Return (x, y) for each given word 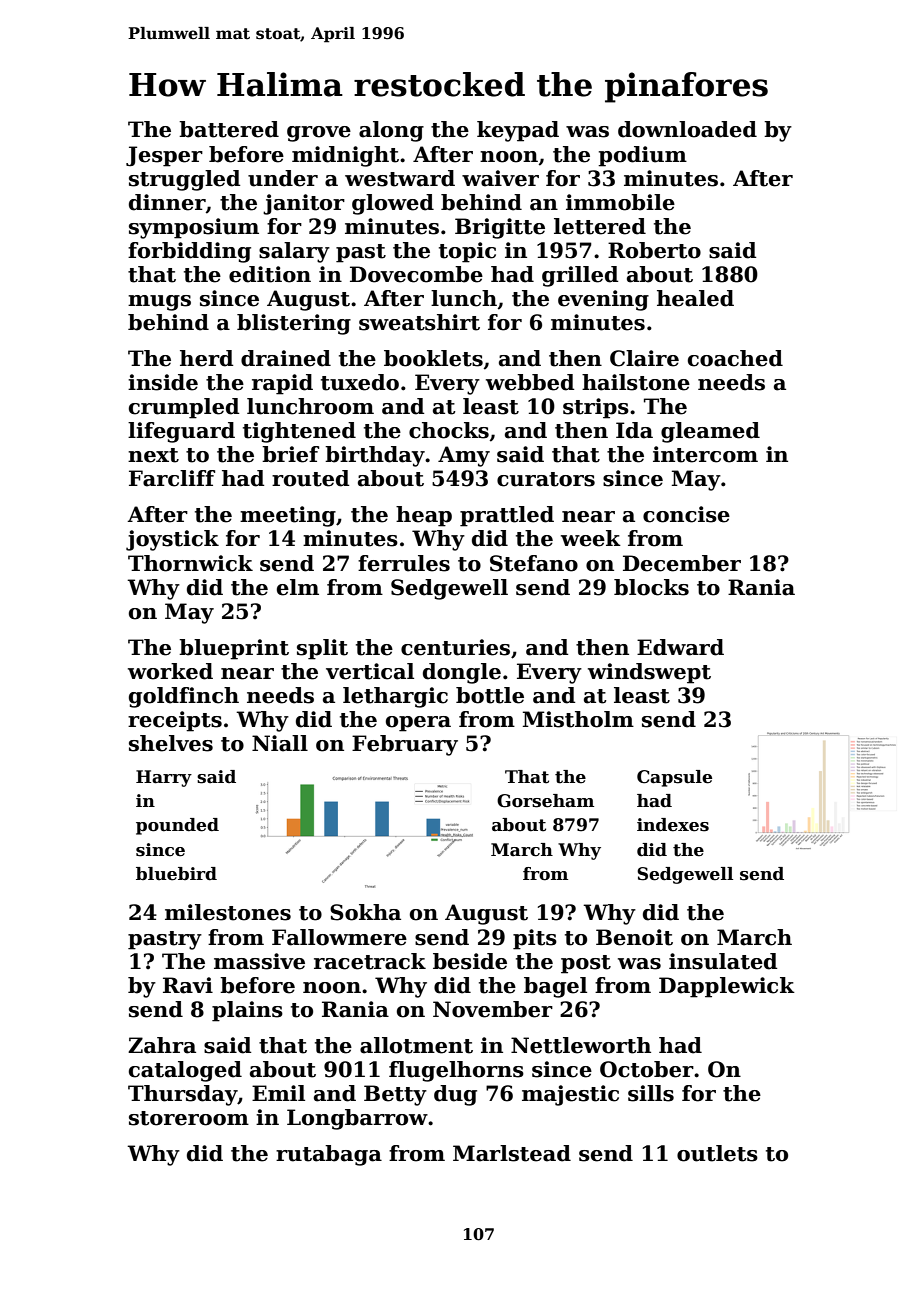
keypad (518, 131)
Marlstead (512, 1153)
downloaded (687, 129)
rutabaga (329, 1155)
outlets (717, 1153)
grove (319, 134)
